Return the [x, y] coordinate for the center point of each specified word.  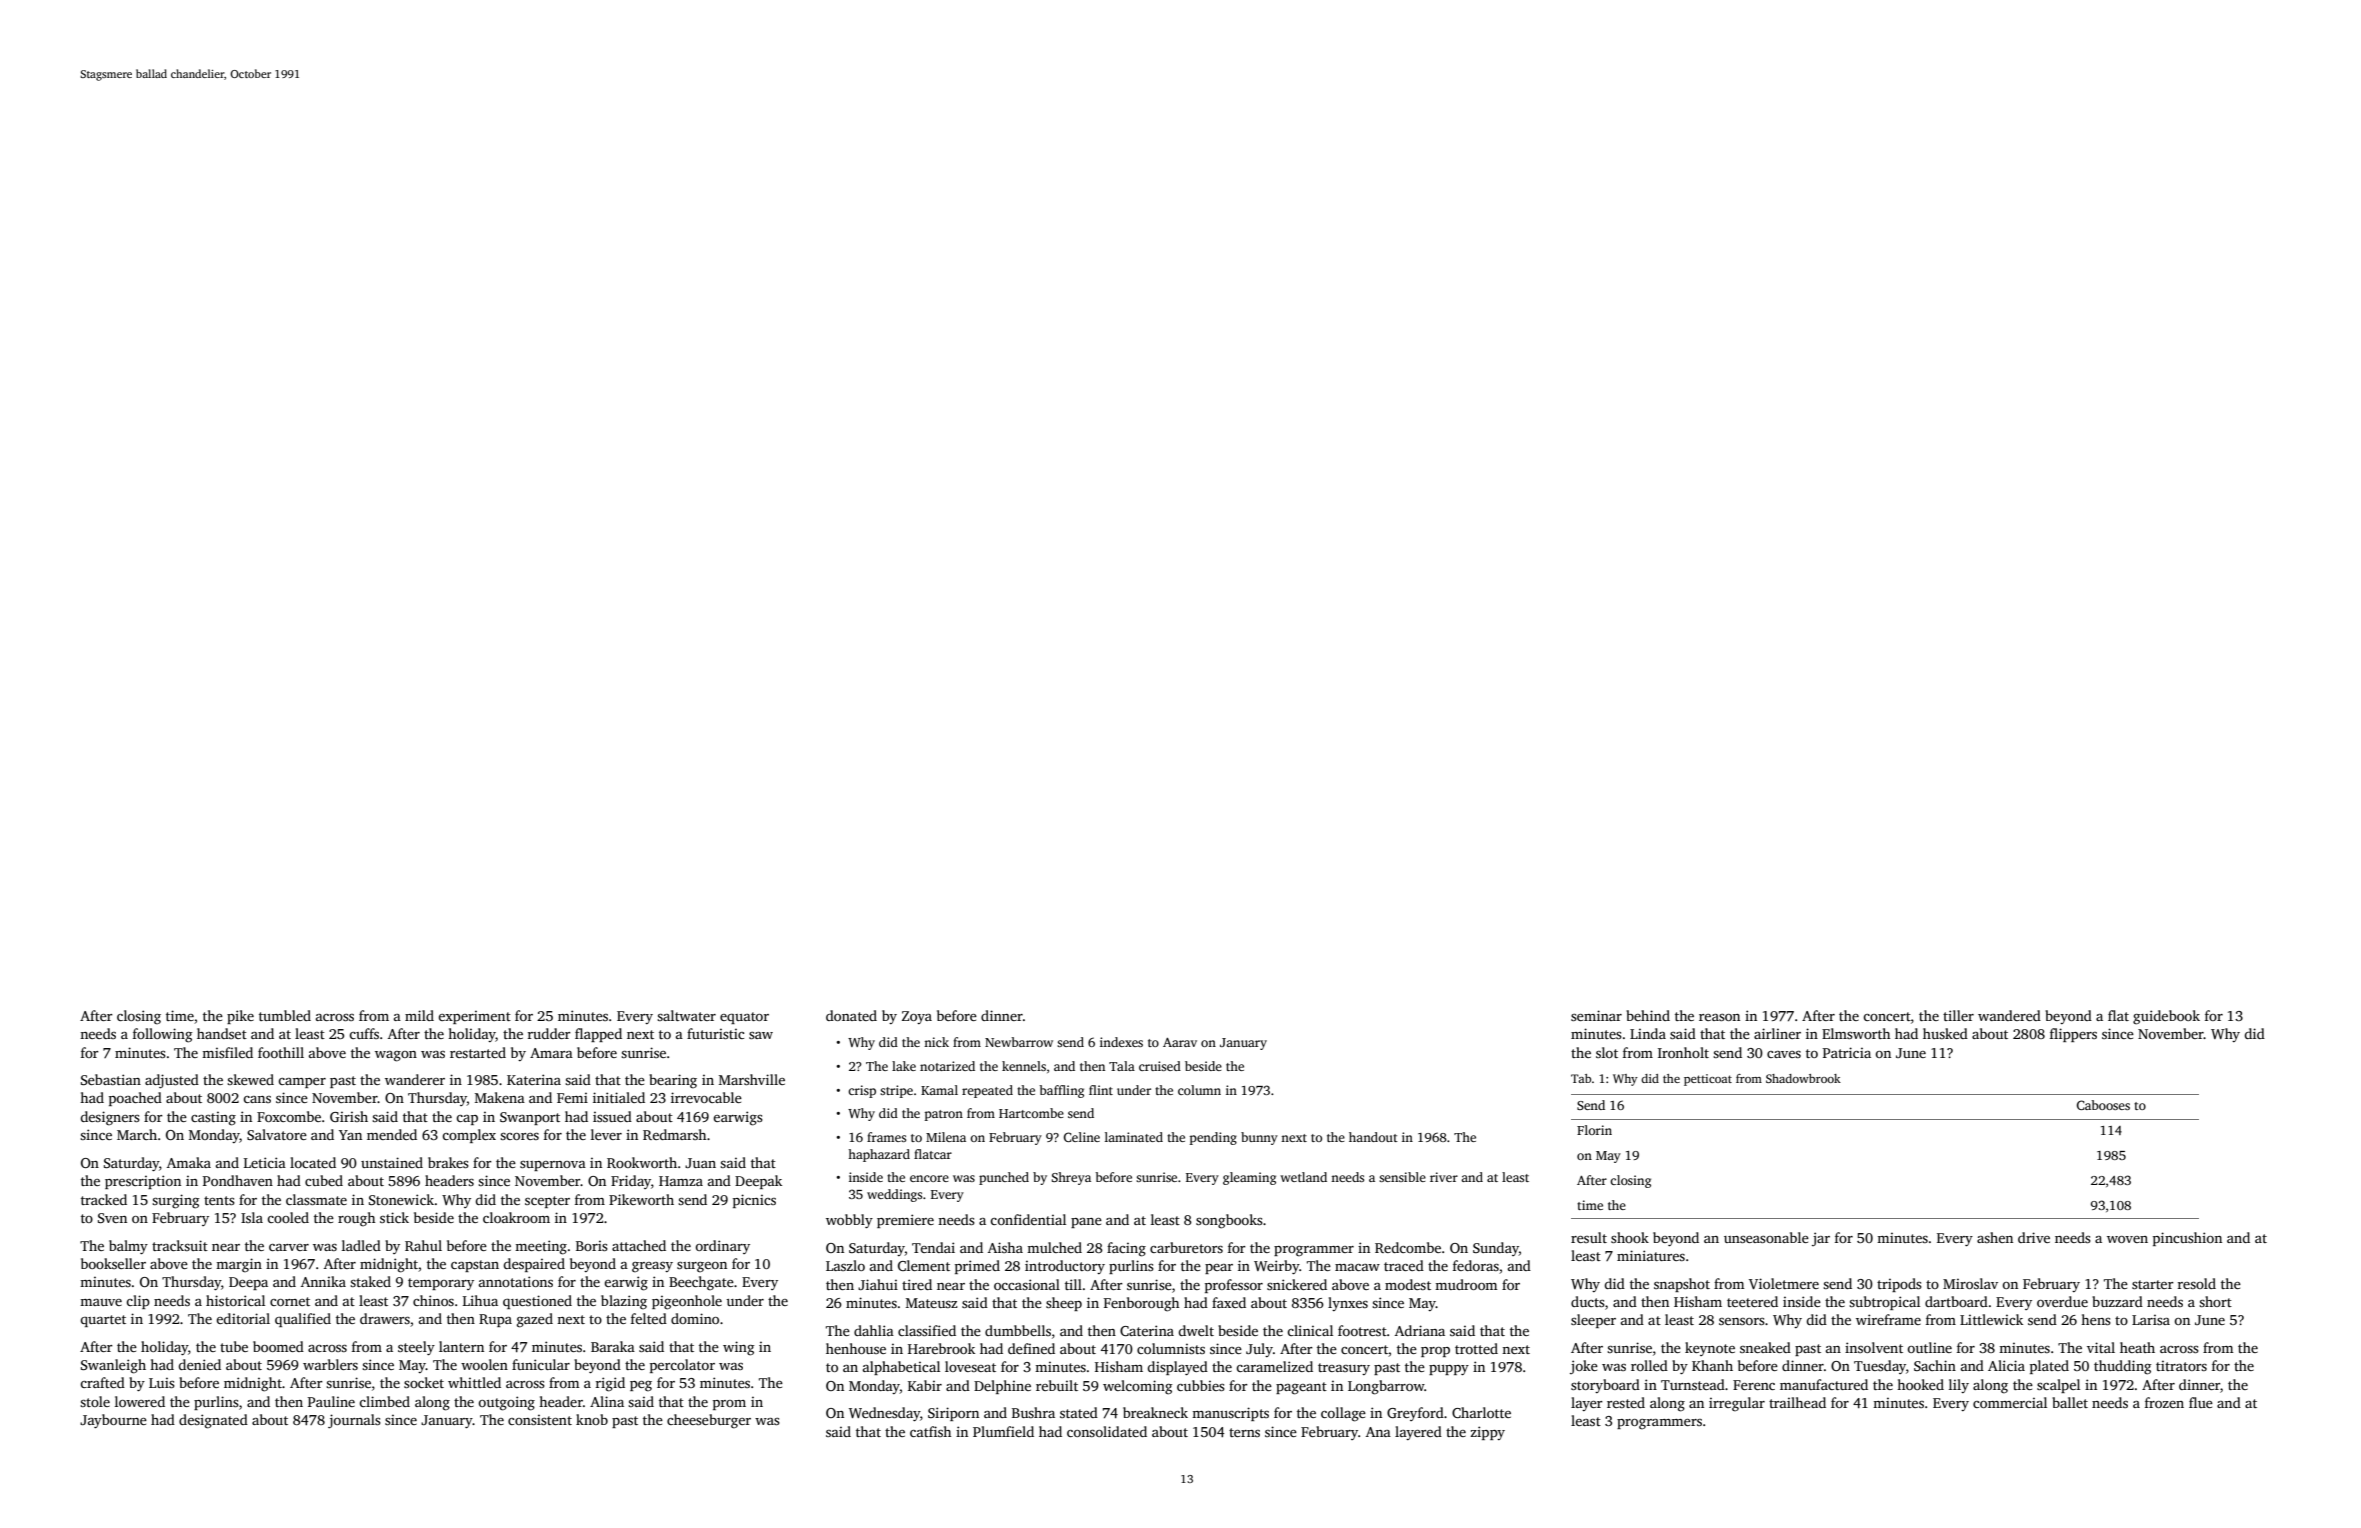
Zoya [917, 1017]
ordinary [722, 1247]
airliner [1777, 1033]
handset [222, 1033]
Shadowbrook [1803, 1078]
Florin [1594, 1130]
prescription [143, 1182]
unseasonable [1766, 1237]
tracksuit [180, 1245]
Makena [500, 1097]
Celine [1082, 1137]
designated [213, 1421]
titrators [2181, 1366]
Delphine [1002, 1387]
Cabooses [2103, 1105]
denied [199, 1364]
